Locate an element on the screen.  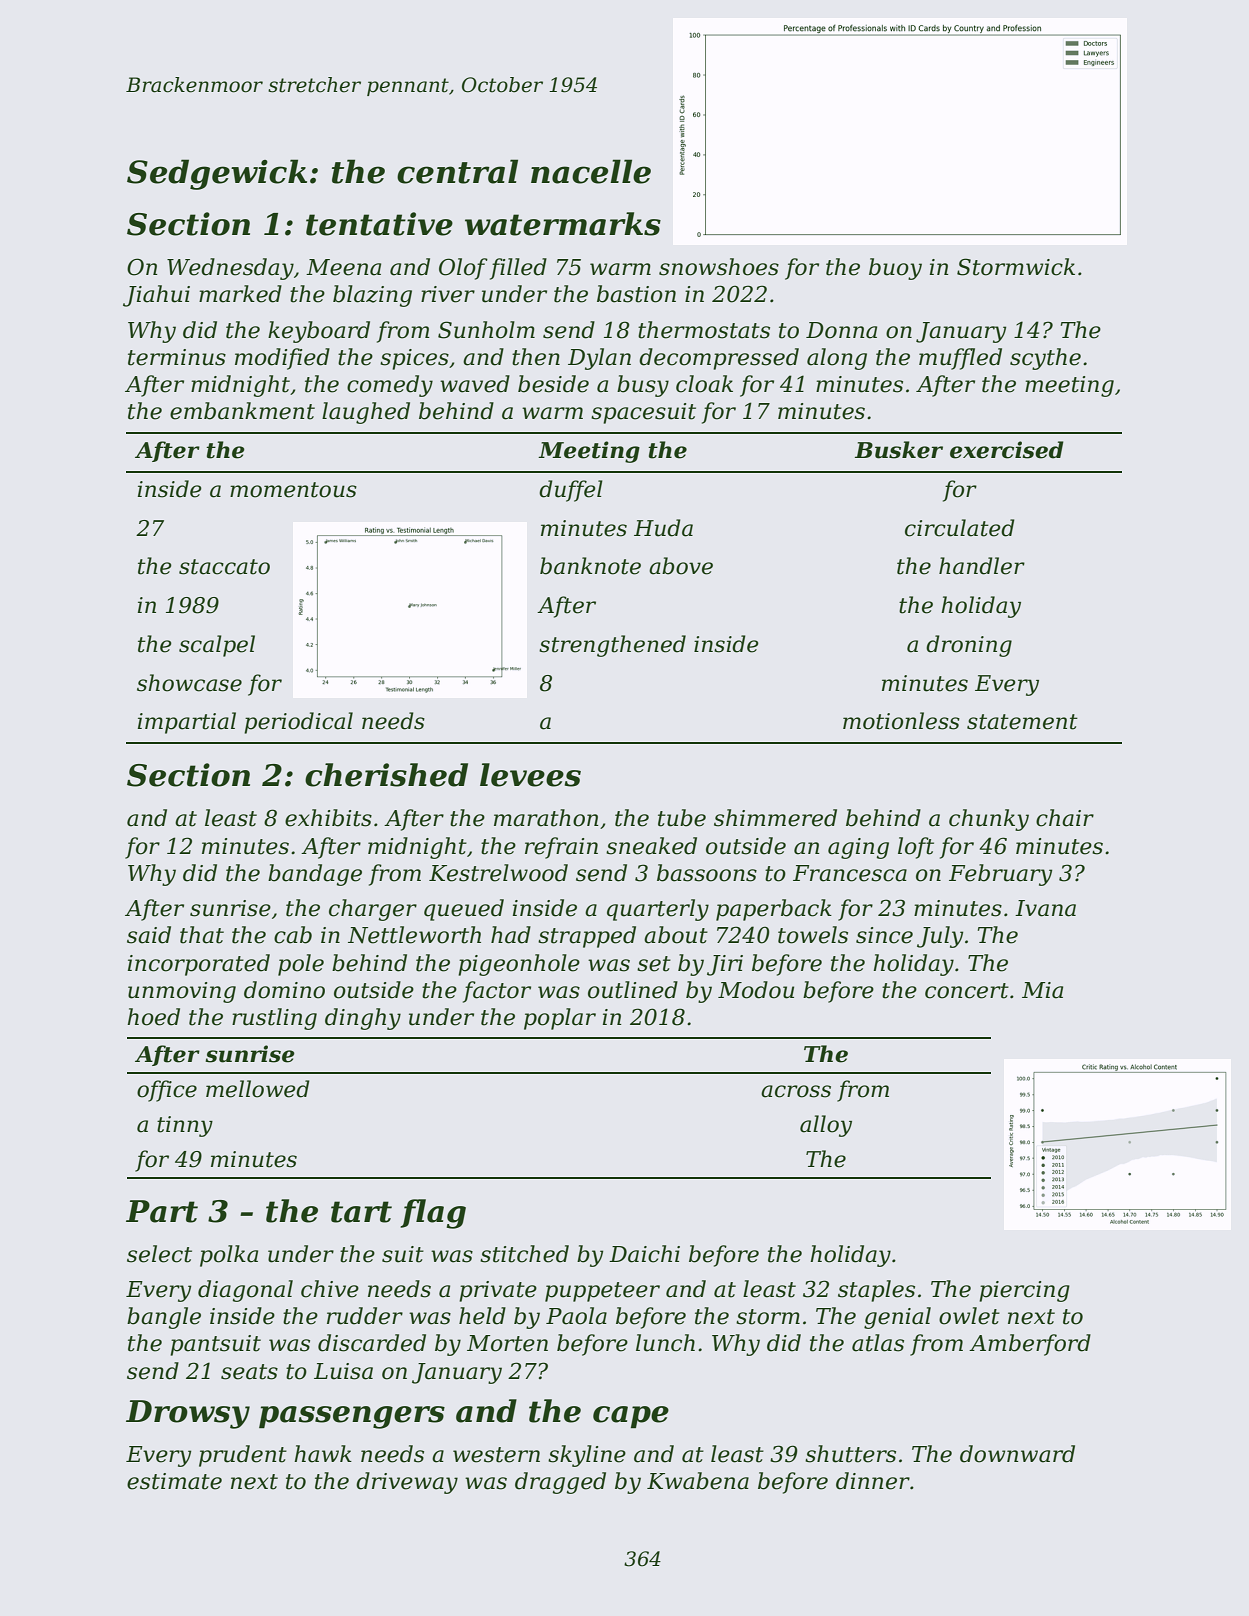
scalpel is located at coordinates (217, 646).
